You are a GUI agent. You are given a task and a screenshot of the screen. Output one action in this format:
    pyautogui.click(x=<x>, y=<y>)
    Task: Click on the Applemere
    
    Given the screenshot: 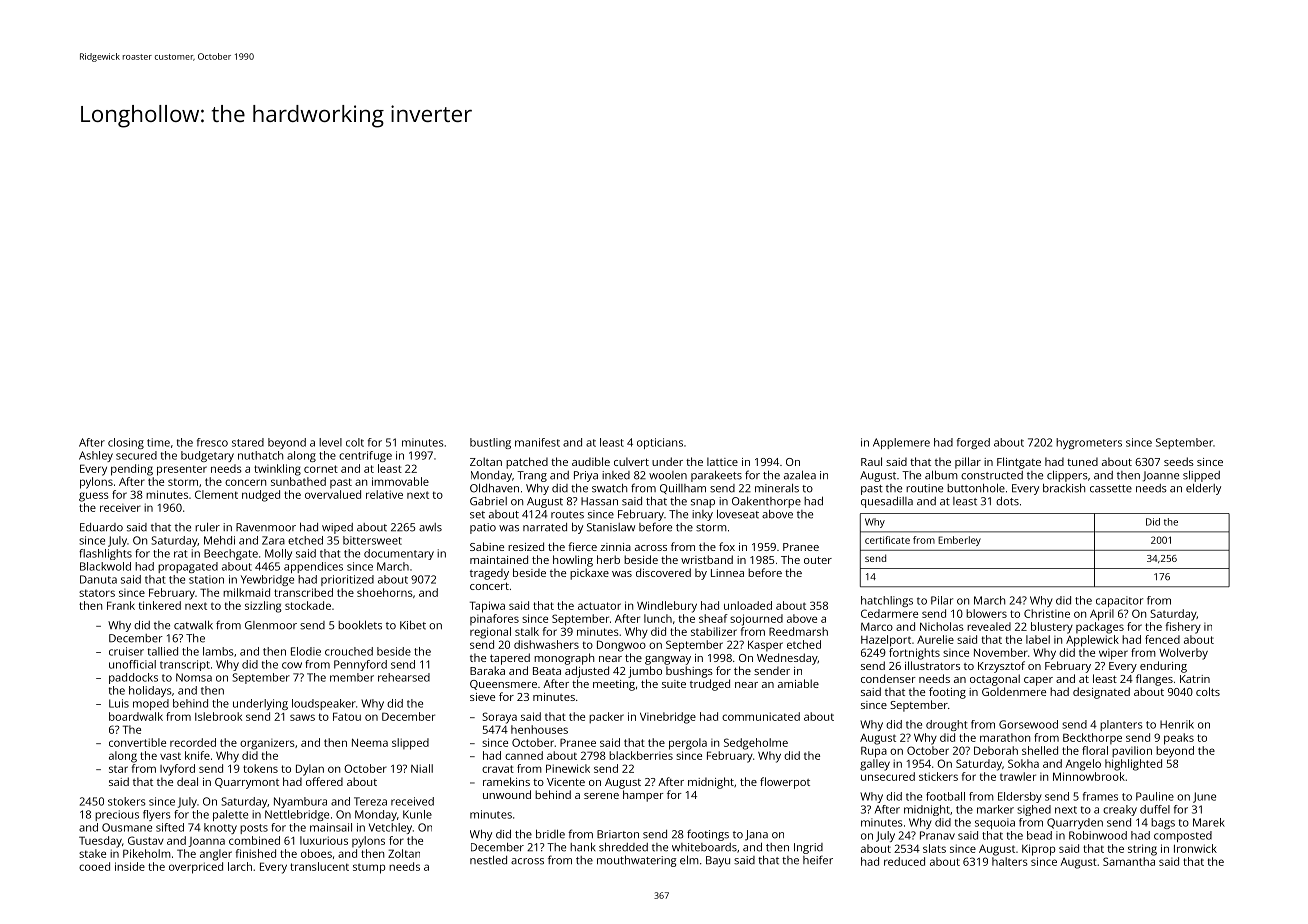 What is the action you would take?
    pyautogui.click(x=901, y=443)
